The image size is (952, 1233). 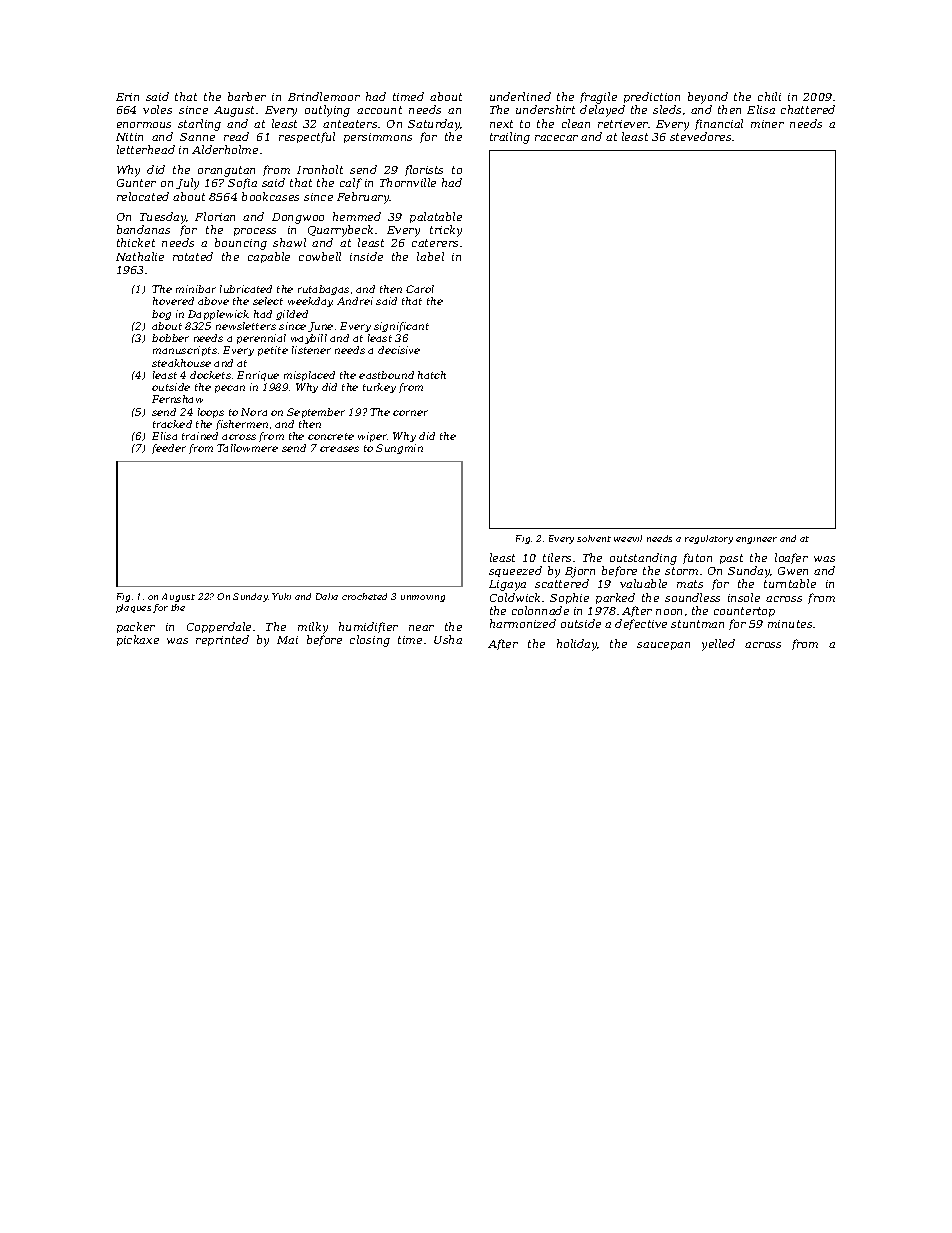 I want to click on barber, so click(x=247, y=96).
